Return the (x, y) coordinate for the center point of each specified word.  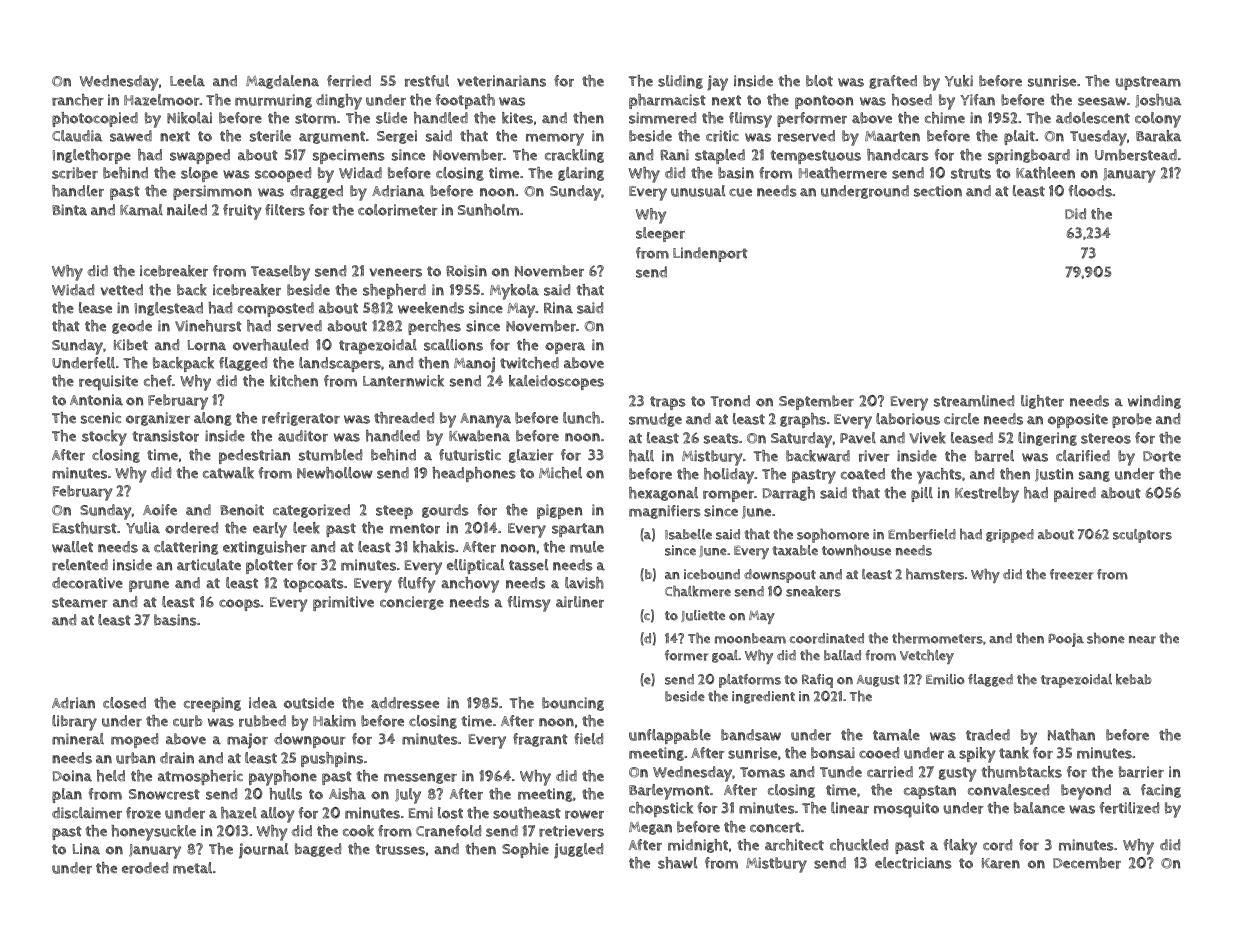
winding (1154, 402)
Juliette (703, 616)
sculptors (1142, 536)
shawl (678, 863)
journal (264, 851)
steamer (80, 602)
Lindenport (710, 254)
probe (1132, 420)
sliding (680, 82)
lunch (581, 418)
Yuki (959, 81)
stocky (104, 438)
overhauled (270, 345)
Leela (187, 81)
